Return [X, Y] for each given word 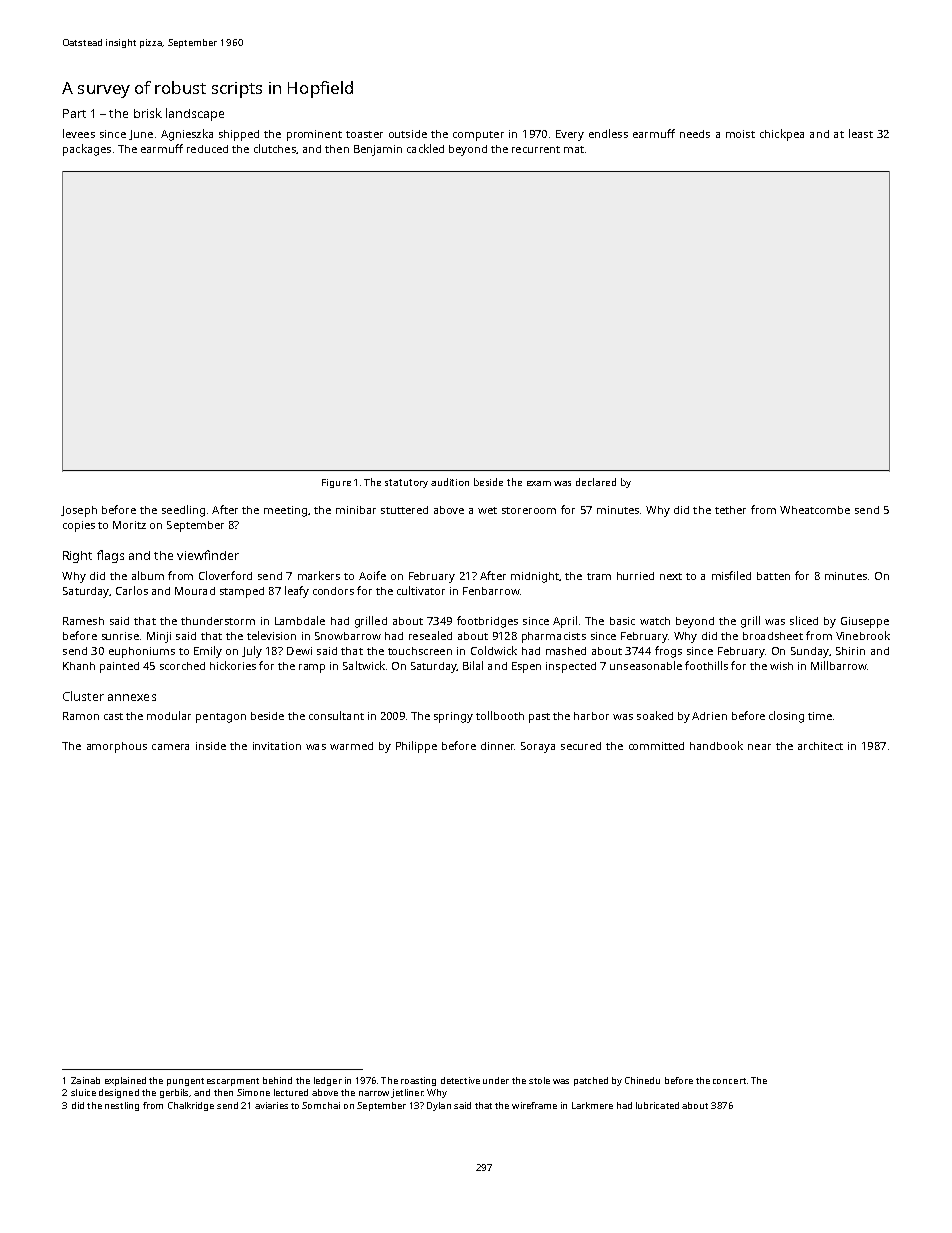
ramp [312, 668]
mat [574, 149]
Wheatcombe [815, 510]
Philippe [416, 747]
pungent [185, 1082]
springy [453, 717]
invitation [277, 746]
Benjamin [378, 150]
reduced [207, 149]
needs [695, 134]
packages [87, 150]
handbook [716, 745]
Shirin [850, 651]
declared [596, 482]
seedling [183, 511]
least [861, 133]
